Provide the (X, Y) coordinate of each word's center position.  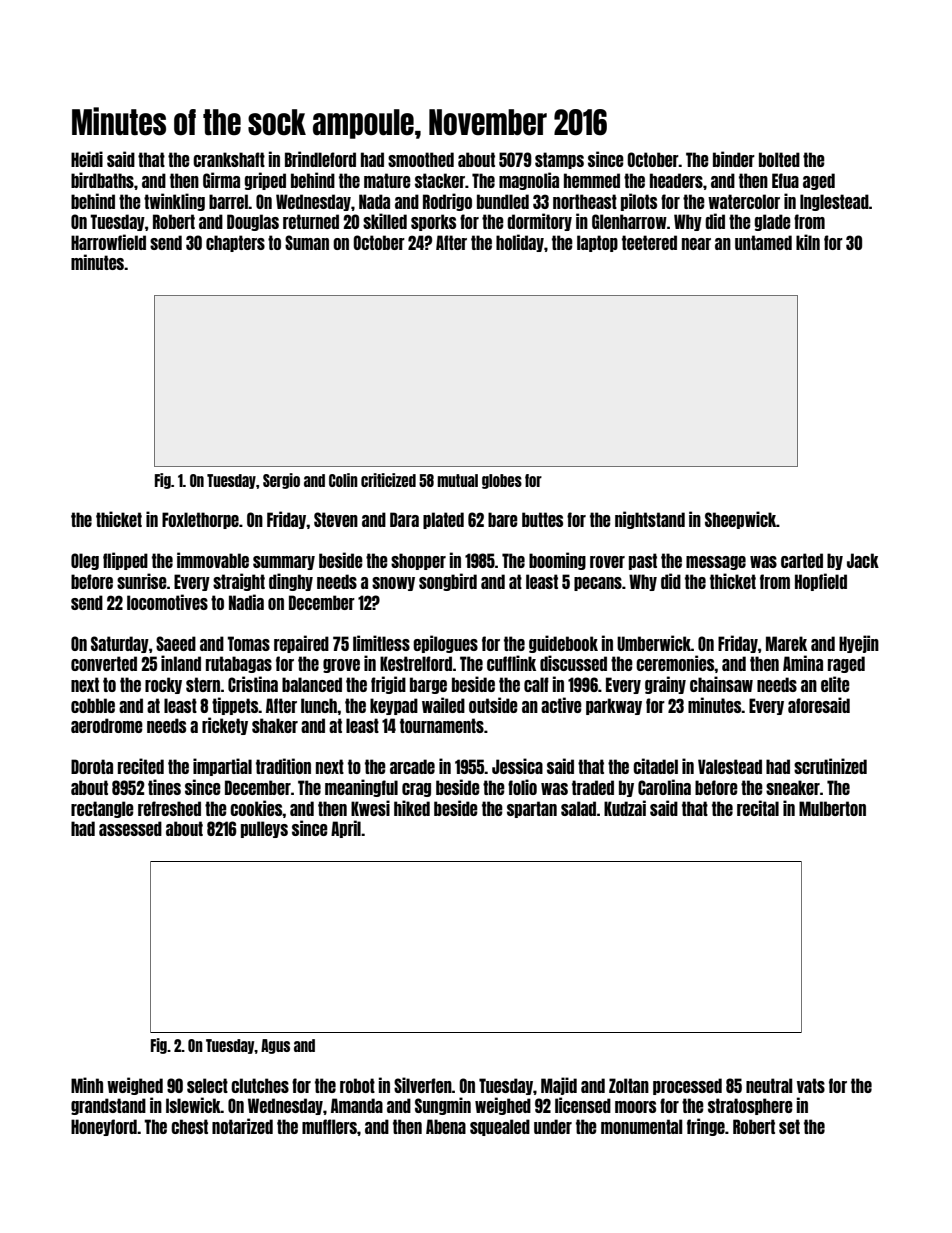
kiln (808, 242)
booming (557, 561)
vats (811, 1085)
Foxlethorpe (200, 520)
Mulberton (832, 808)
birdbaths (102, 180)
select (207, 1085)
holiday (520, 243)
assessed (130, 828)
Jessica (517, 766)
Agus (275, 1046)
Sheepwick (740, 520)
